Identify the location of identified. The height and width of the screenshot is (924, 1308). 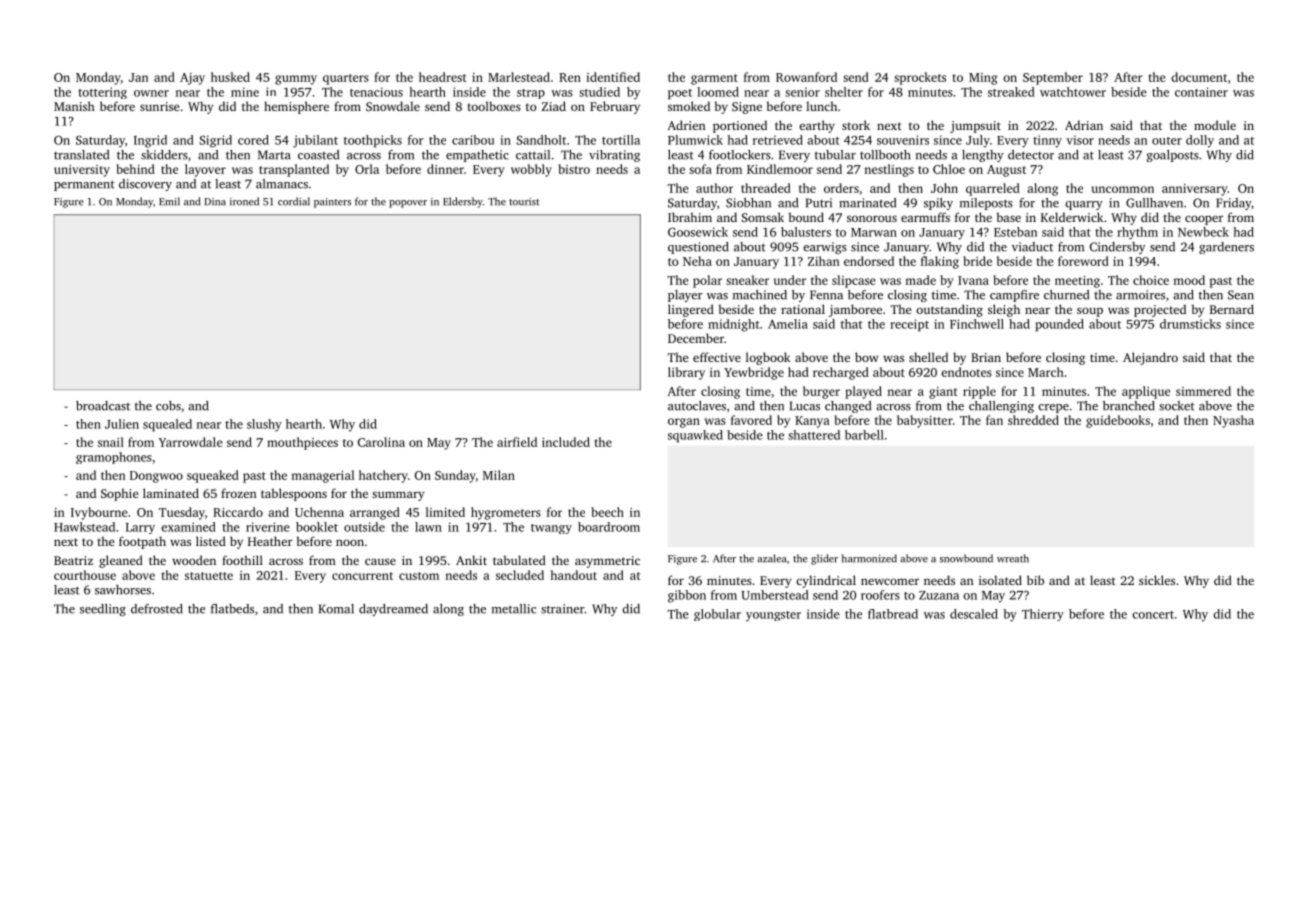
(613, 77).
